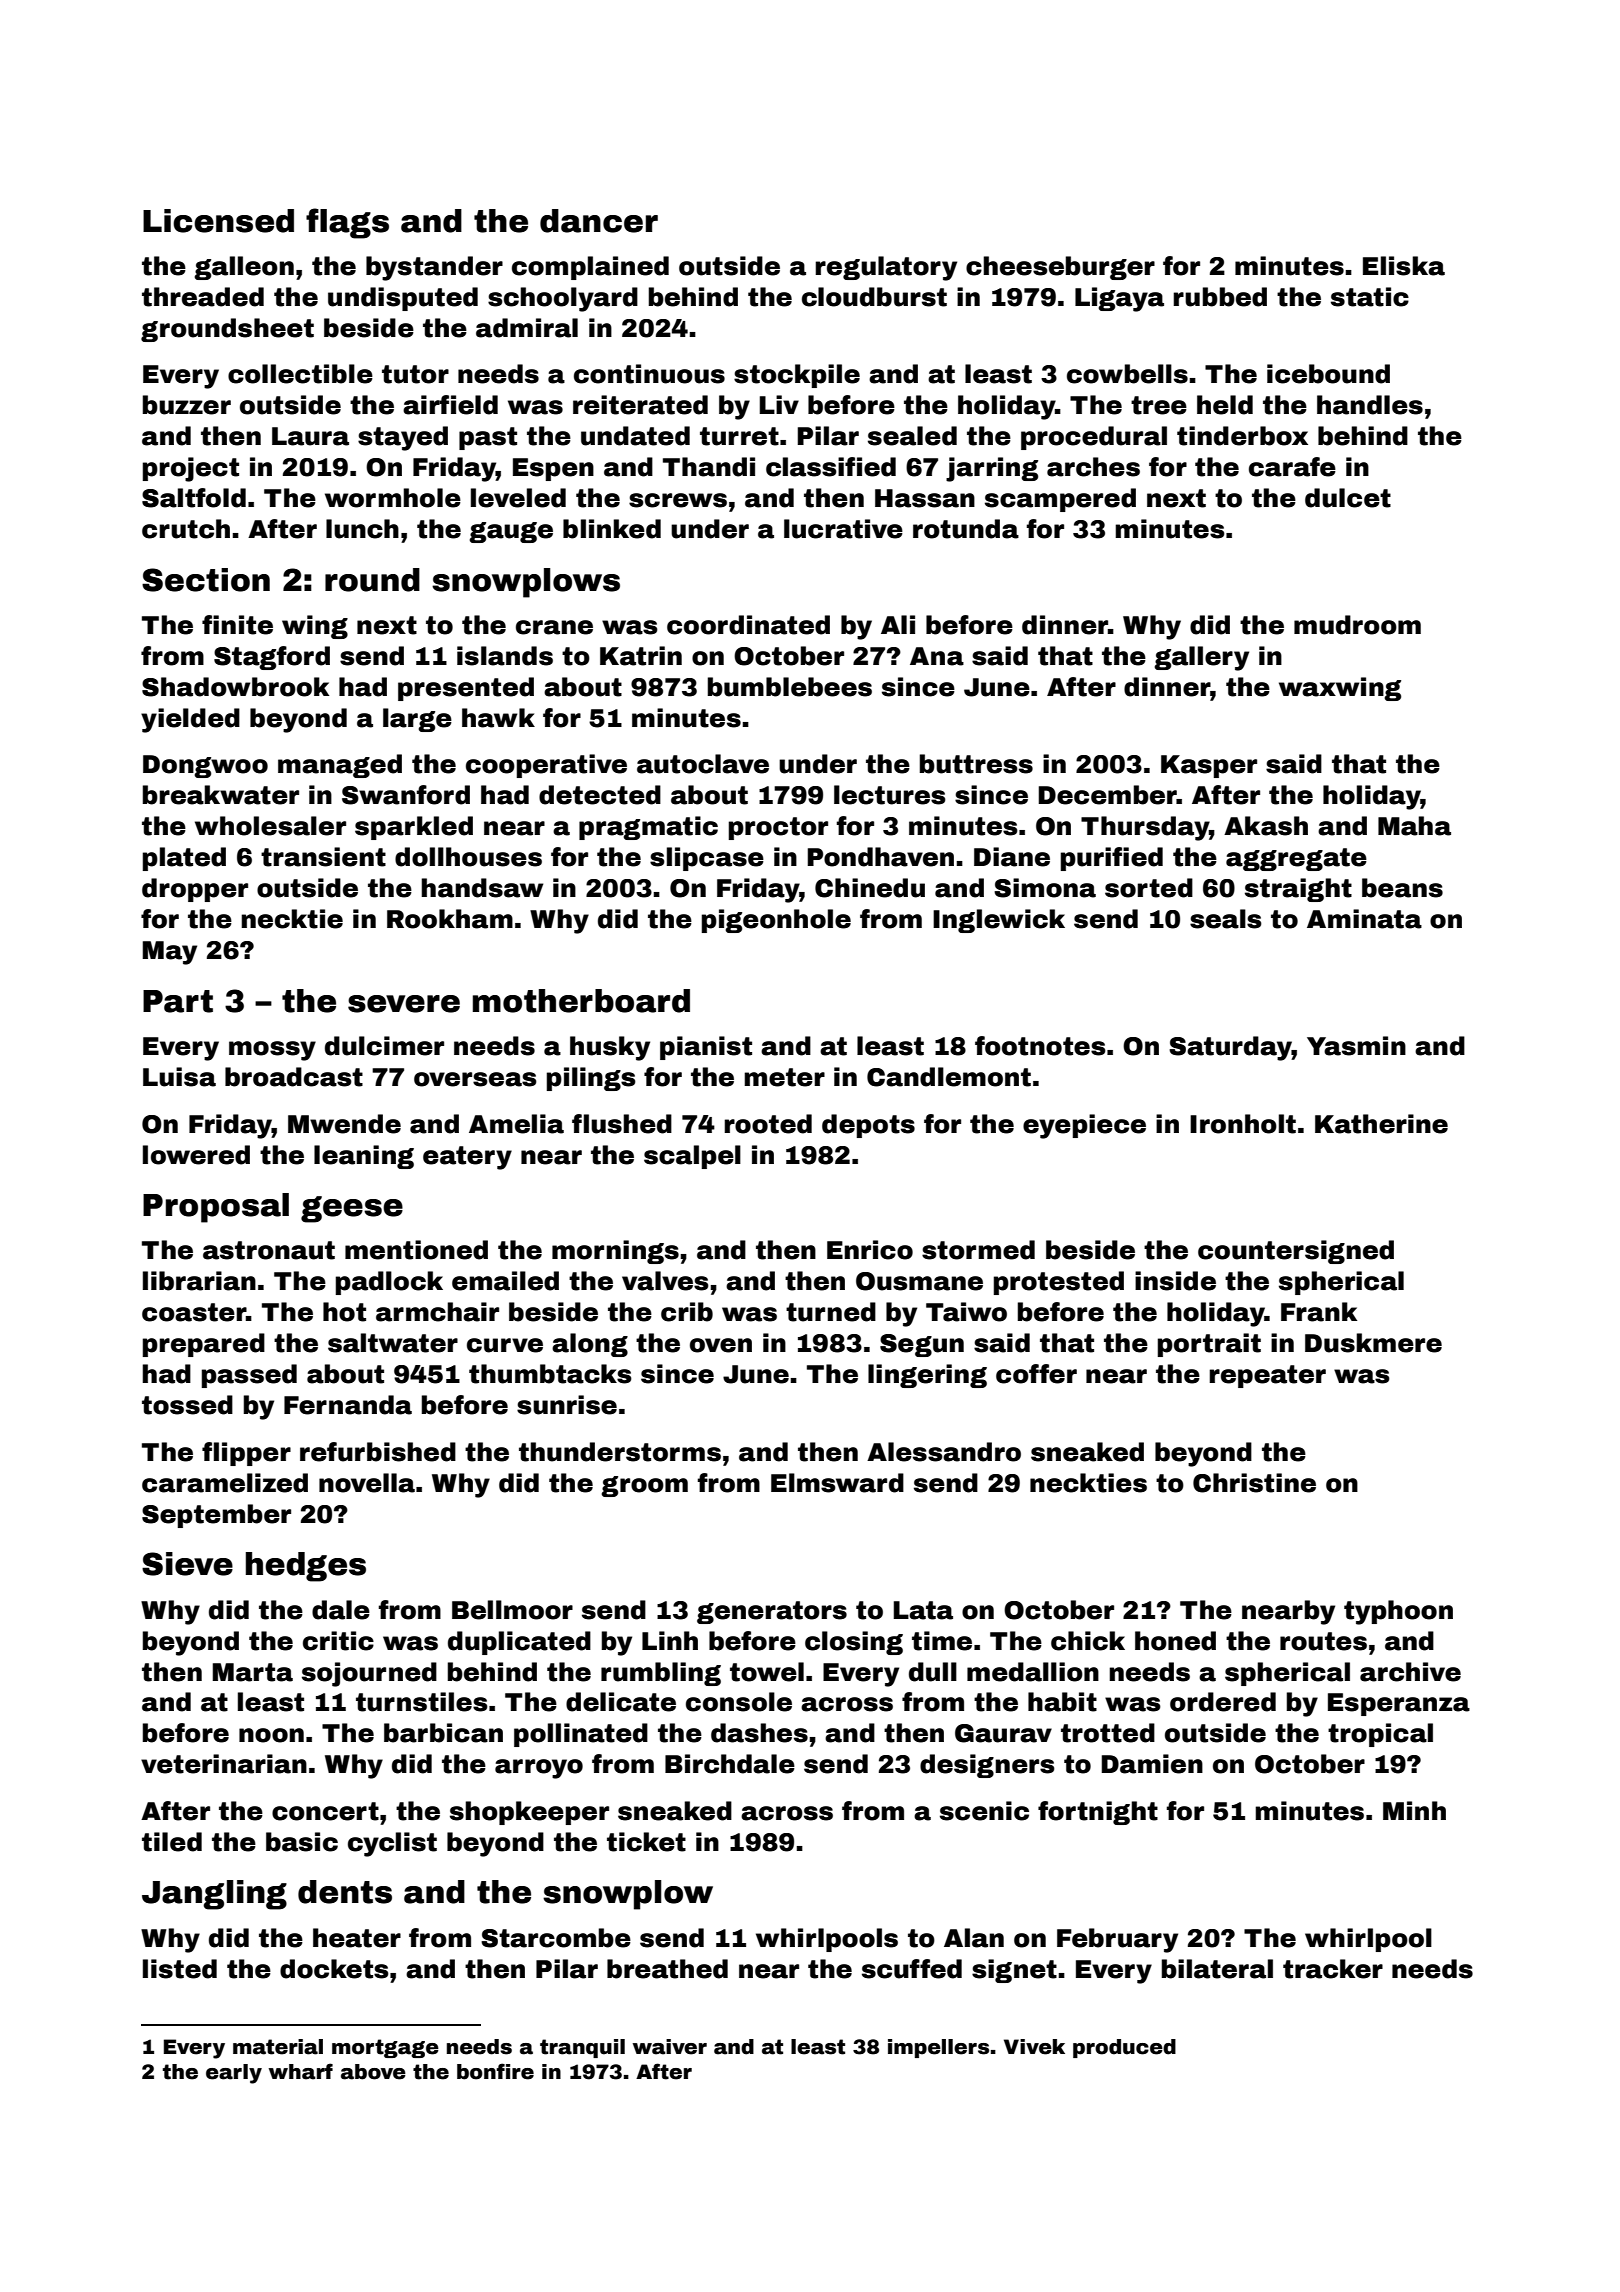 This document has width=1620, height=2292. I want to click on Eliska, so click(1404, 266).
